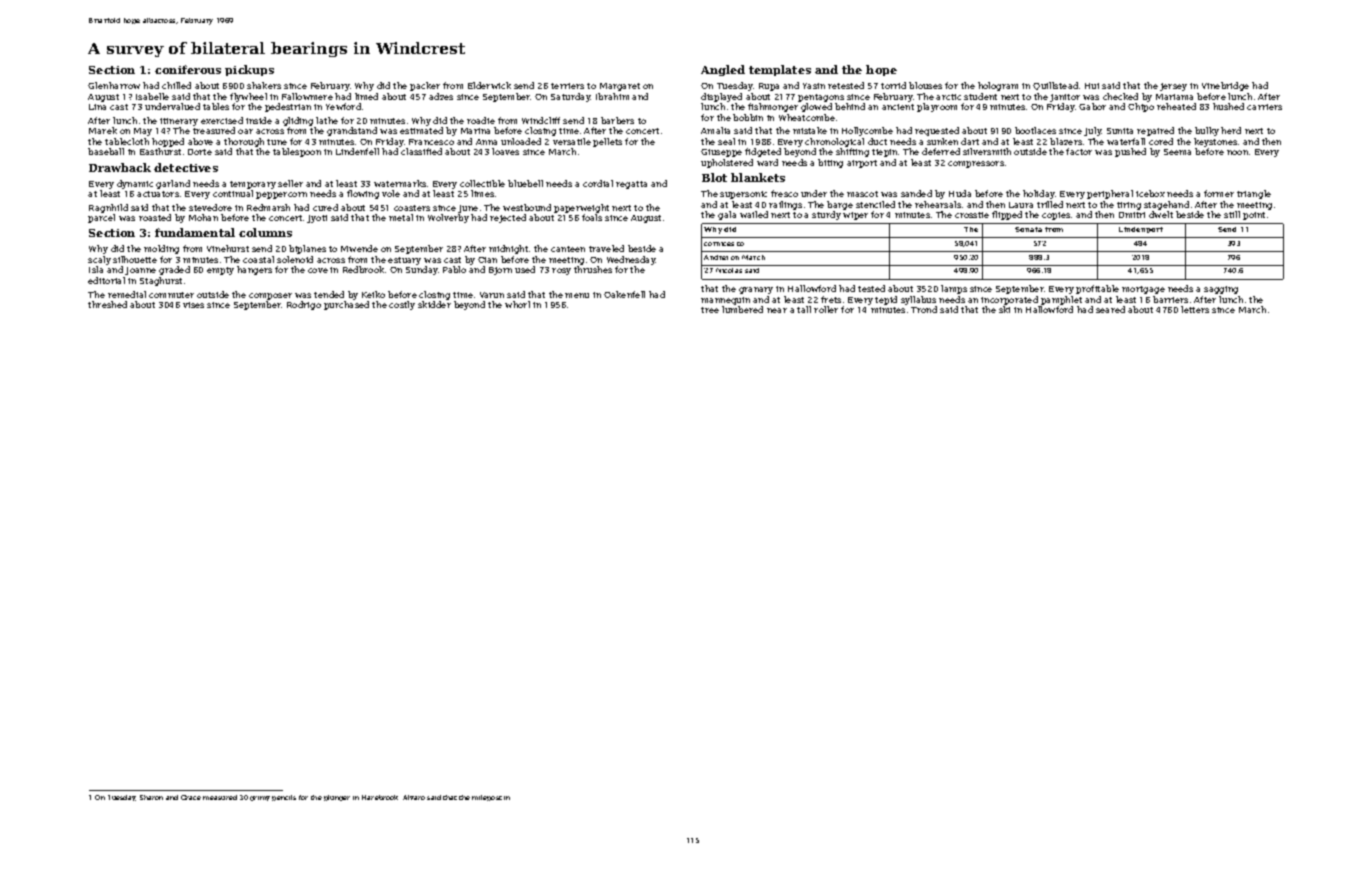 This document has width=1372, height=887. Describe the element at coordinates (1195, 309) in the document. I see `letters` at that location.
